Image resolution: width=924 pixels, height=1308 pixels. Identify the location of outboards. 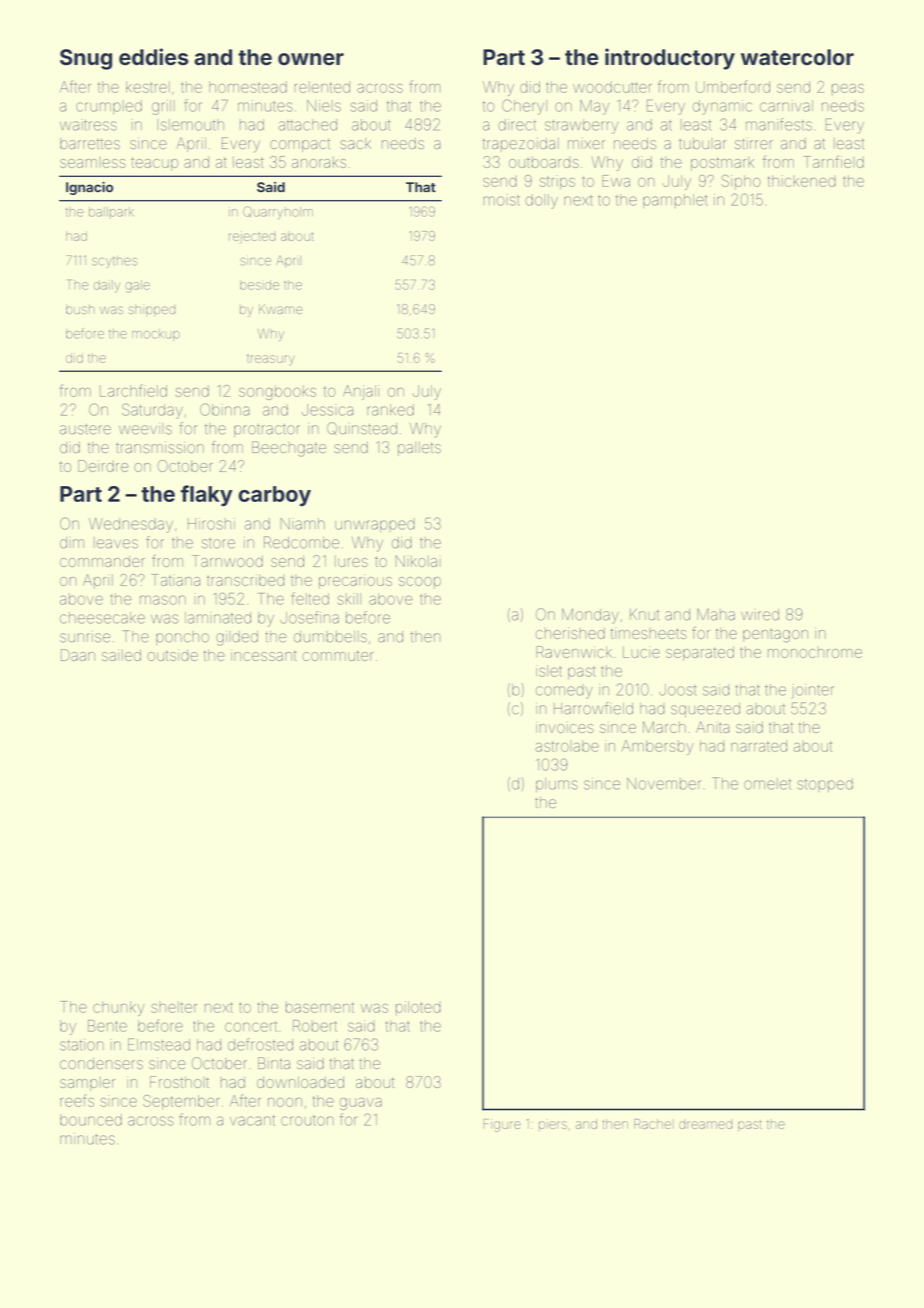
(544, 162).
